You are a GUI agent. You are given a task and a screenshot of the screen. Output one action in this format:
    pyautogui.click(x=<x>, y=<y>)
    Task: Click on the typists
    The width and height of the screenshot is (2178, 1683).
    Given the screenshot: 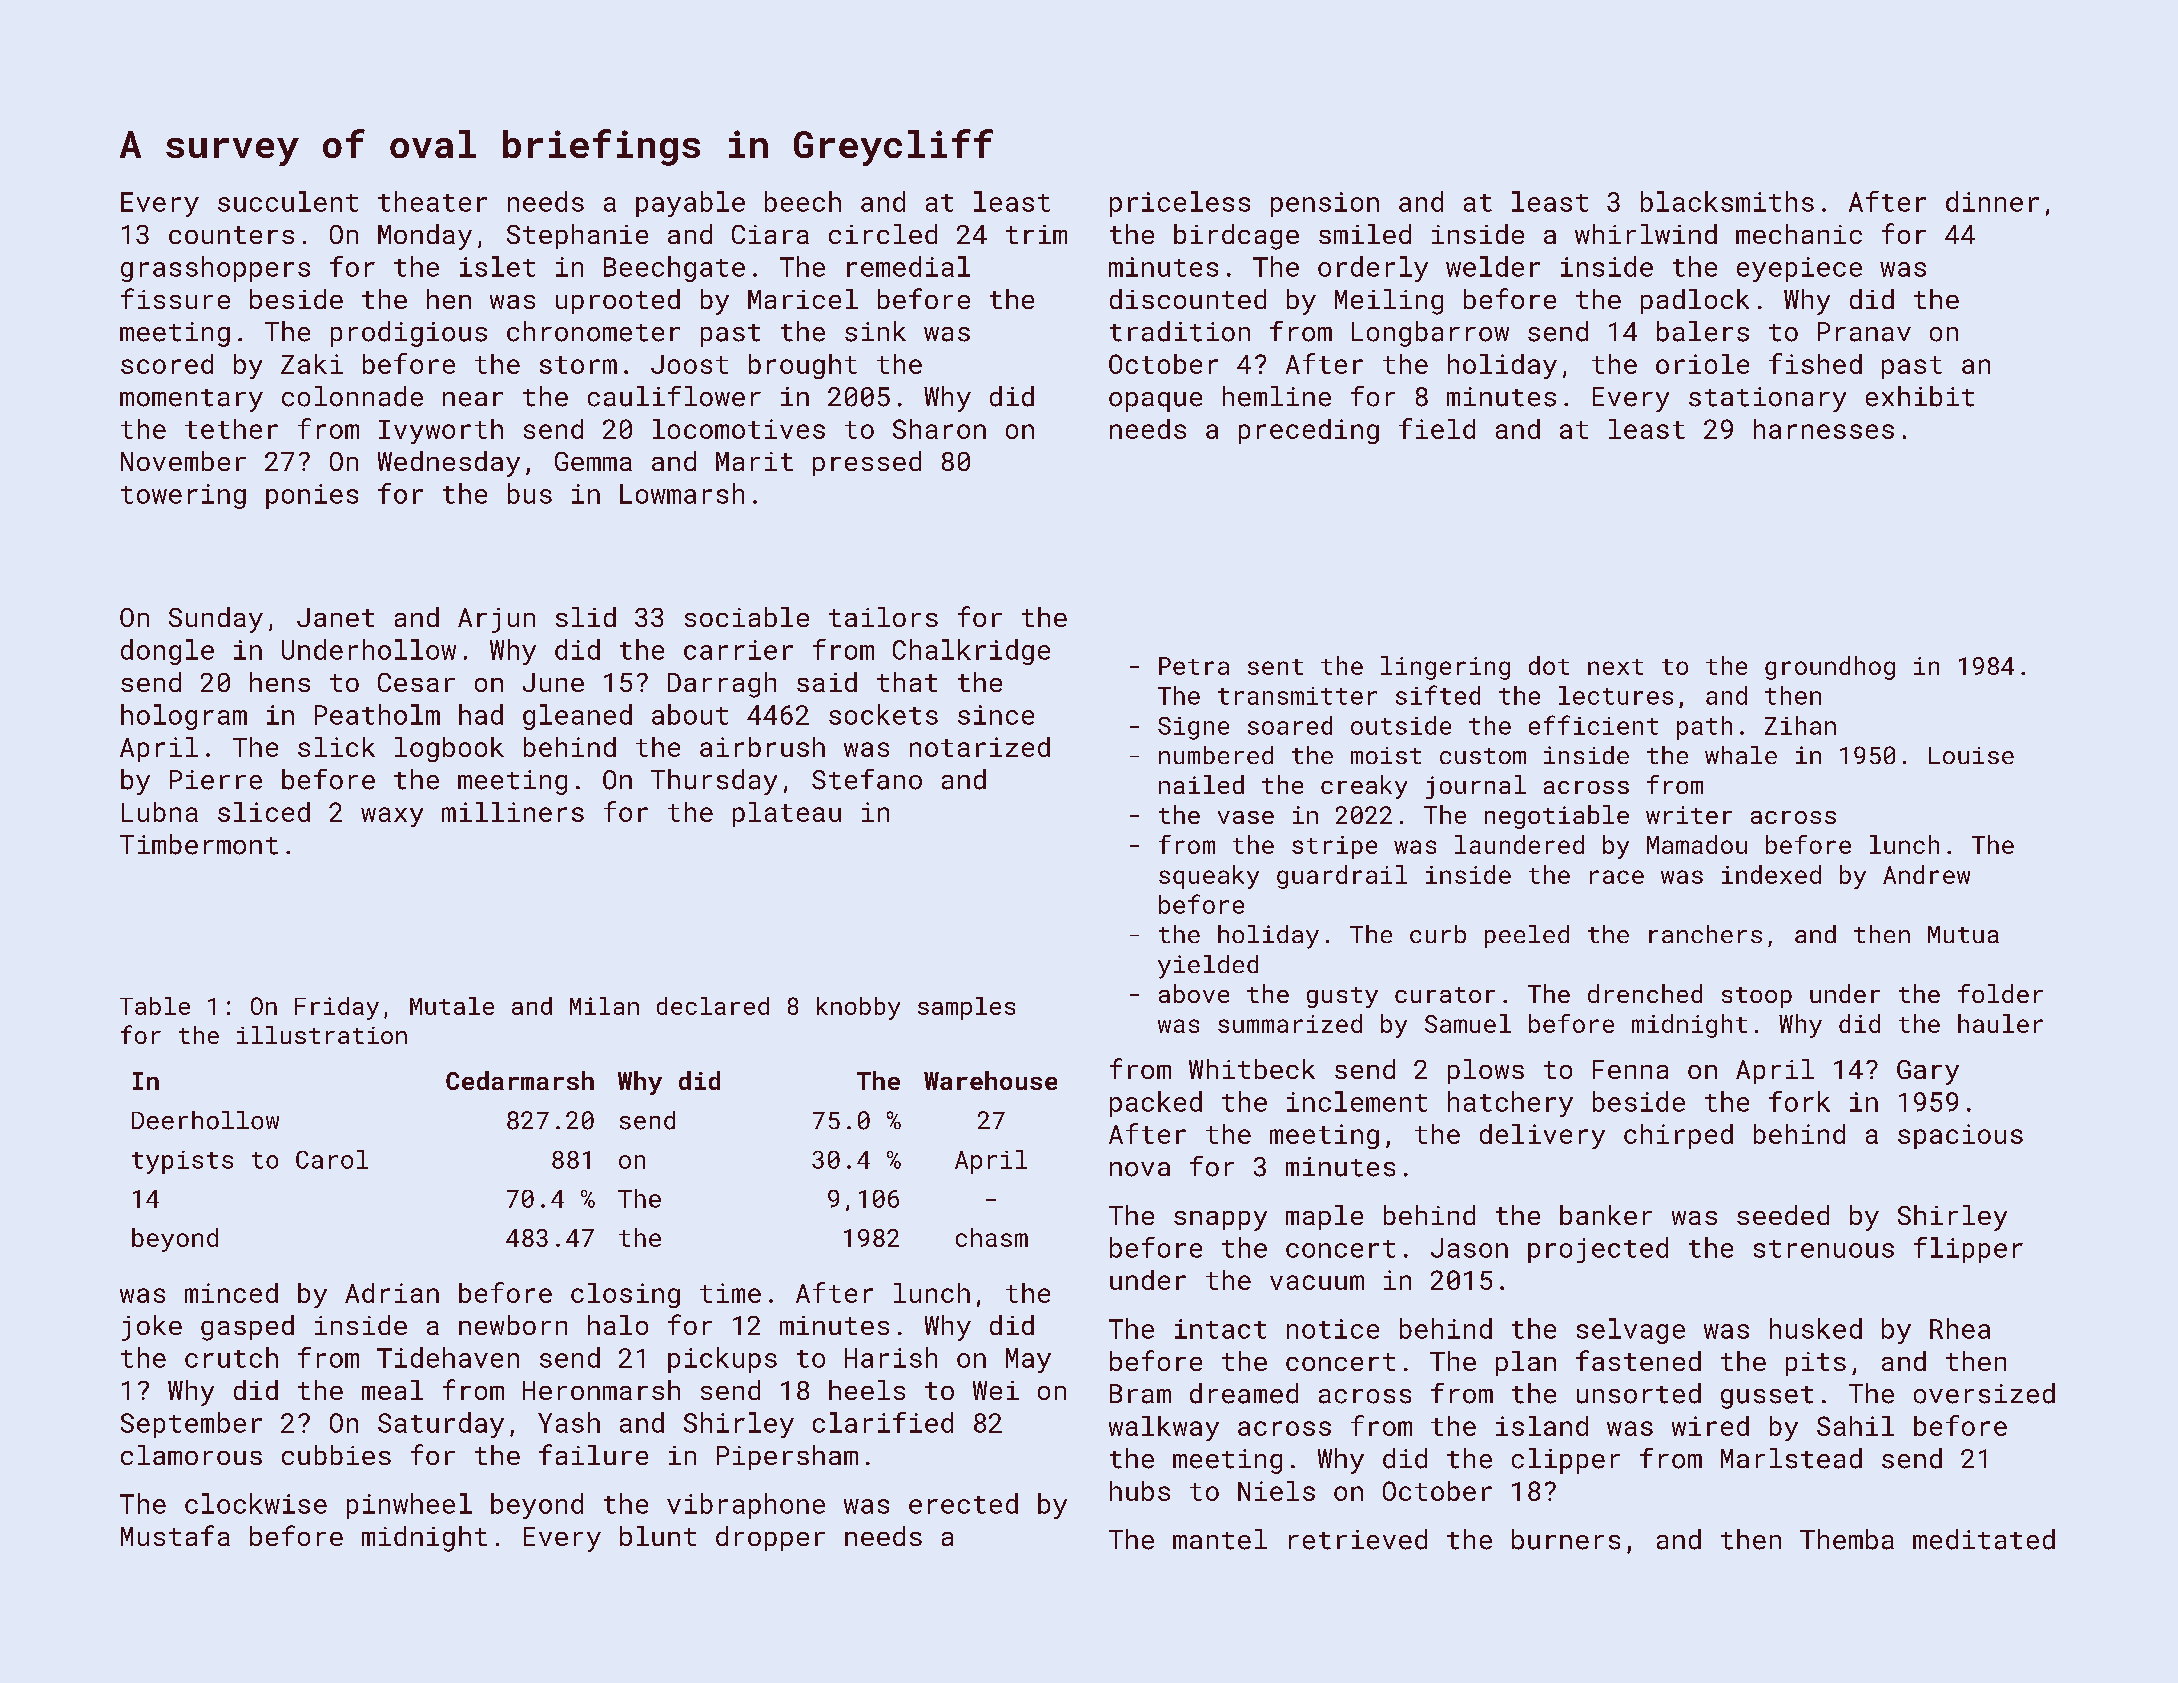 What is the action you would take?
    pyautogui.click(x=182, y=1162)
